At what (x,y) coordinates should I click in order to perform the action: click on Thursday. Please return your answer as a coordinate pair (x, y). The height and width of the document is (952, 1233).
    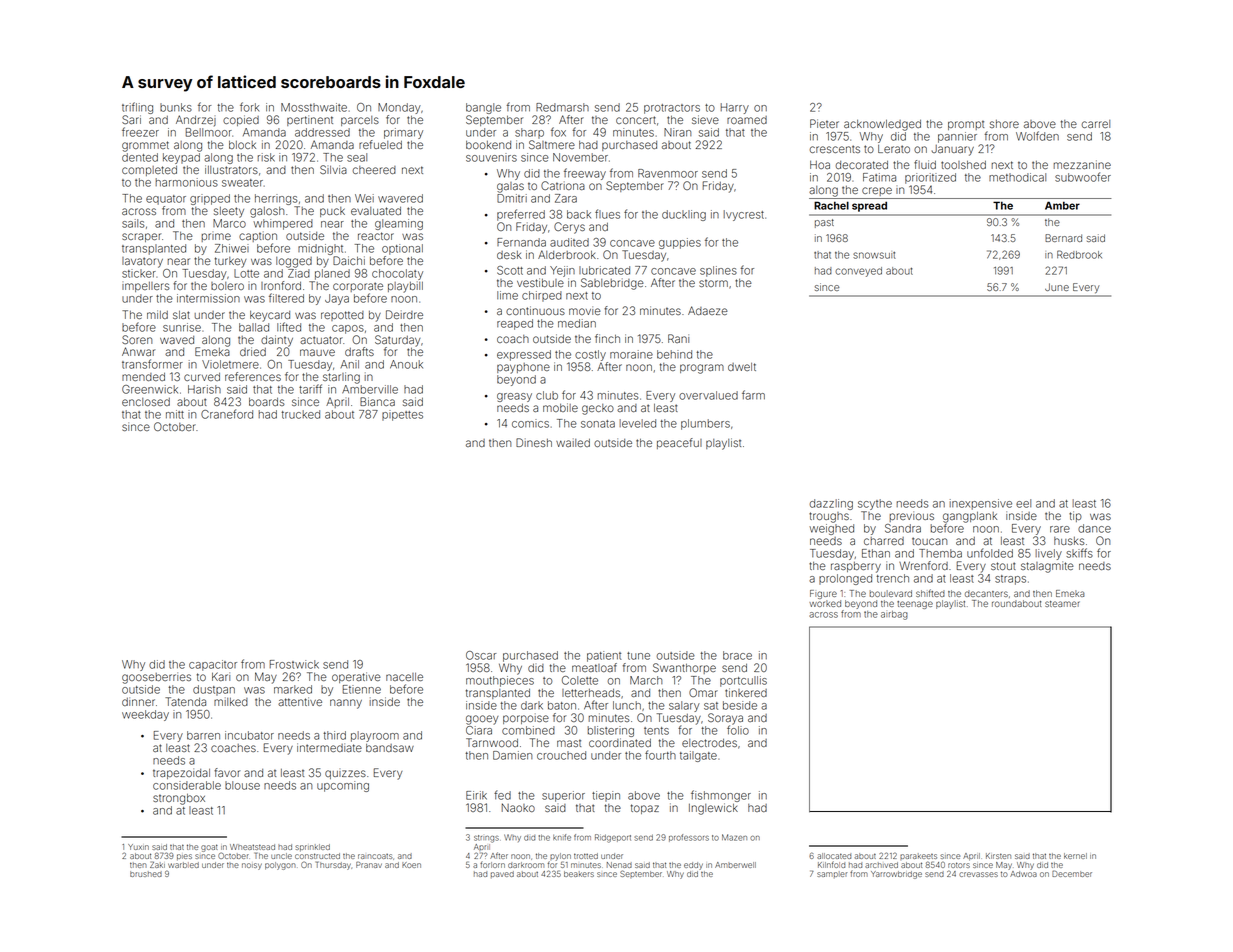
    Looking at the image, I should click on (333, 866).
